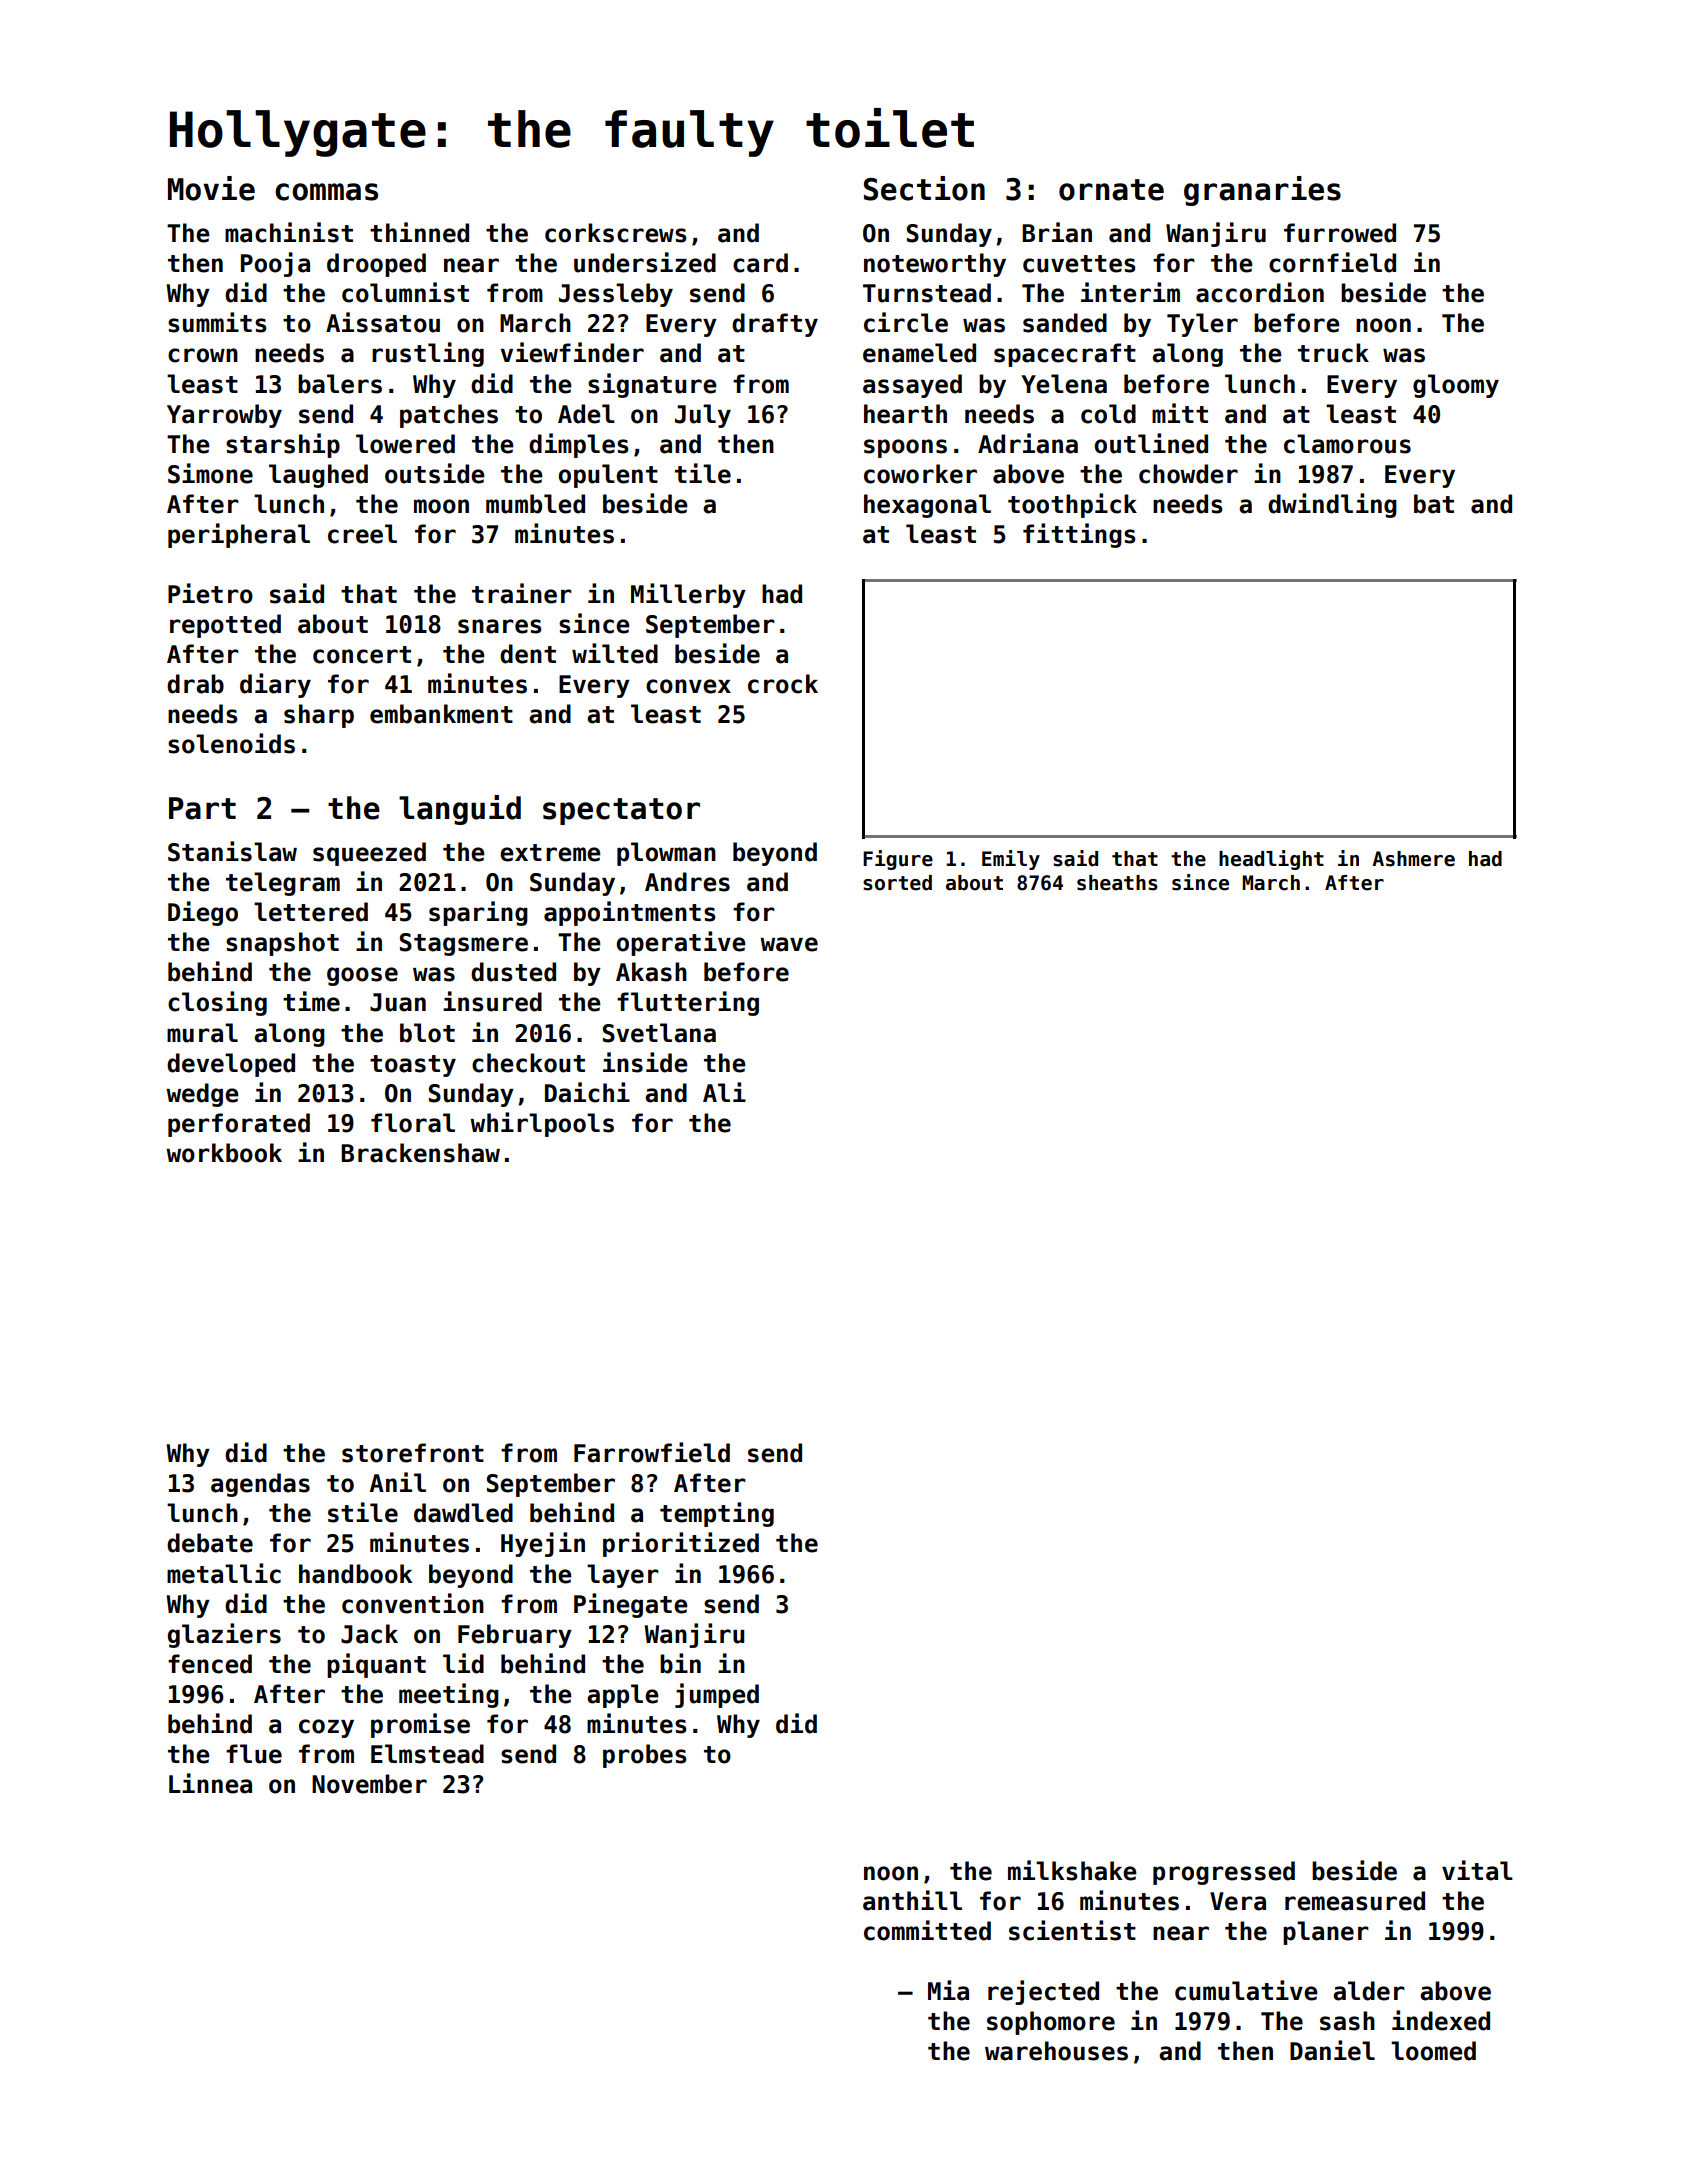 Image resolution: width=1683 pixels, height=2178 pixels. Describe the element at coordinates (211, 188) in the page. I see `Movie` at that location.
